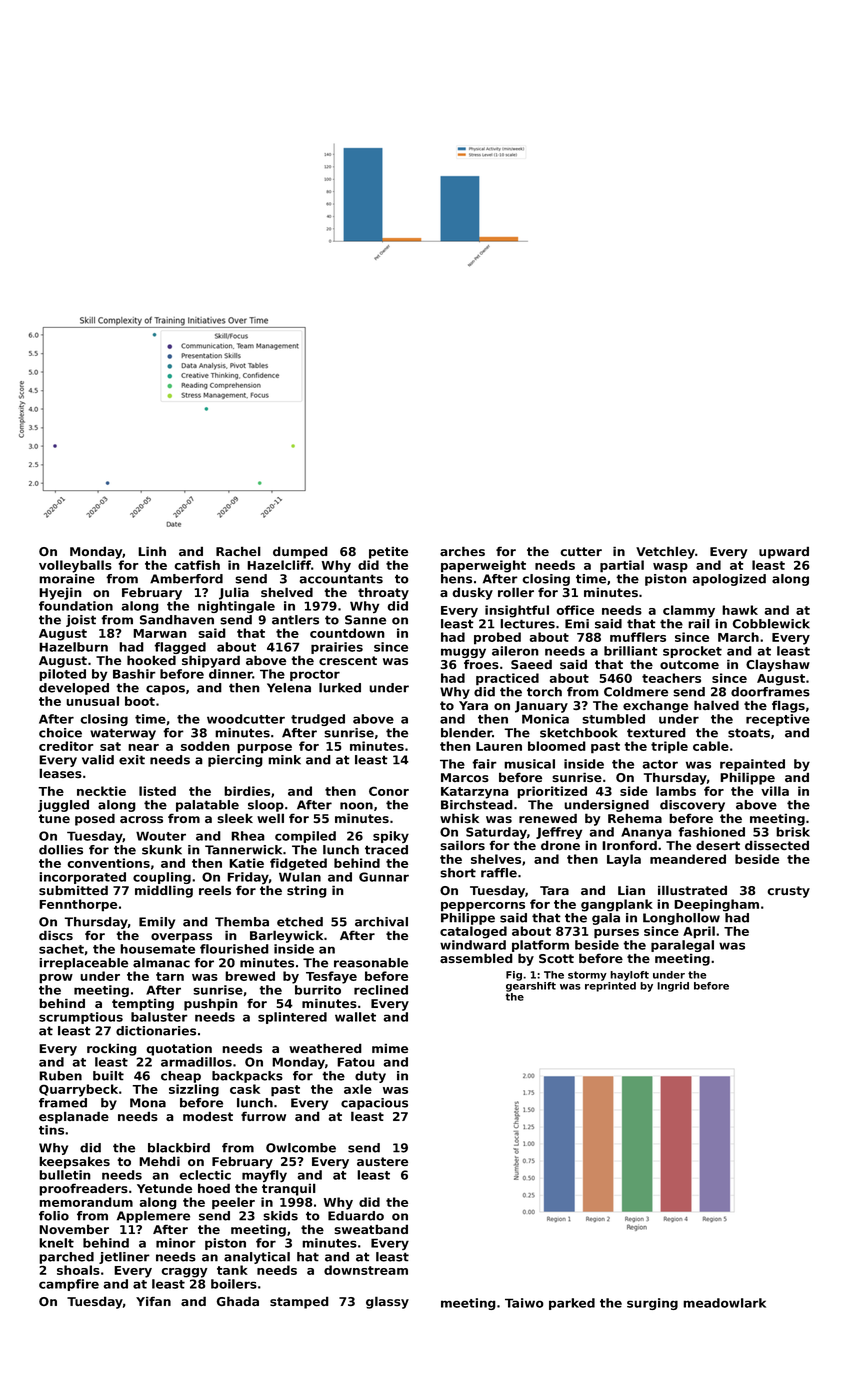 The width and height of the screenshot is (849, 1400). Describe the element at coordinates (153, 1301) in the screenshot. I see `Yifan` at that location.
